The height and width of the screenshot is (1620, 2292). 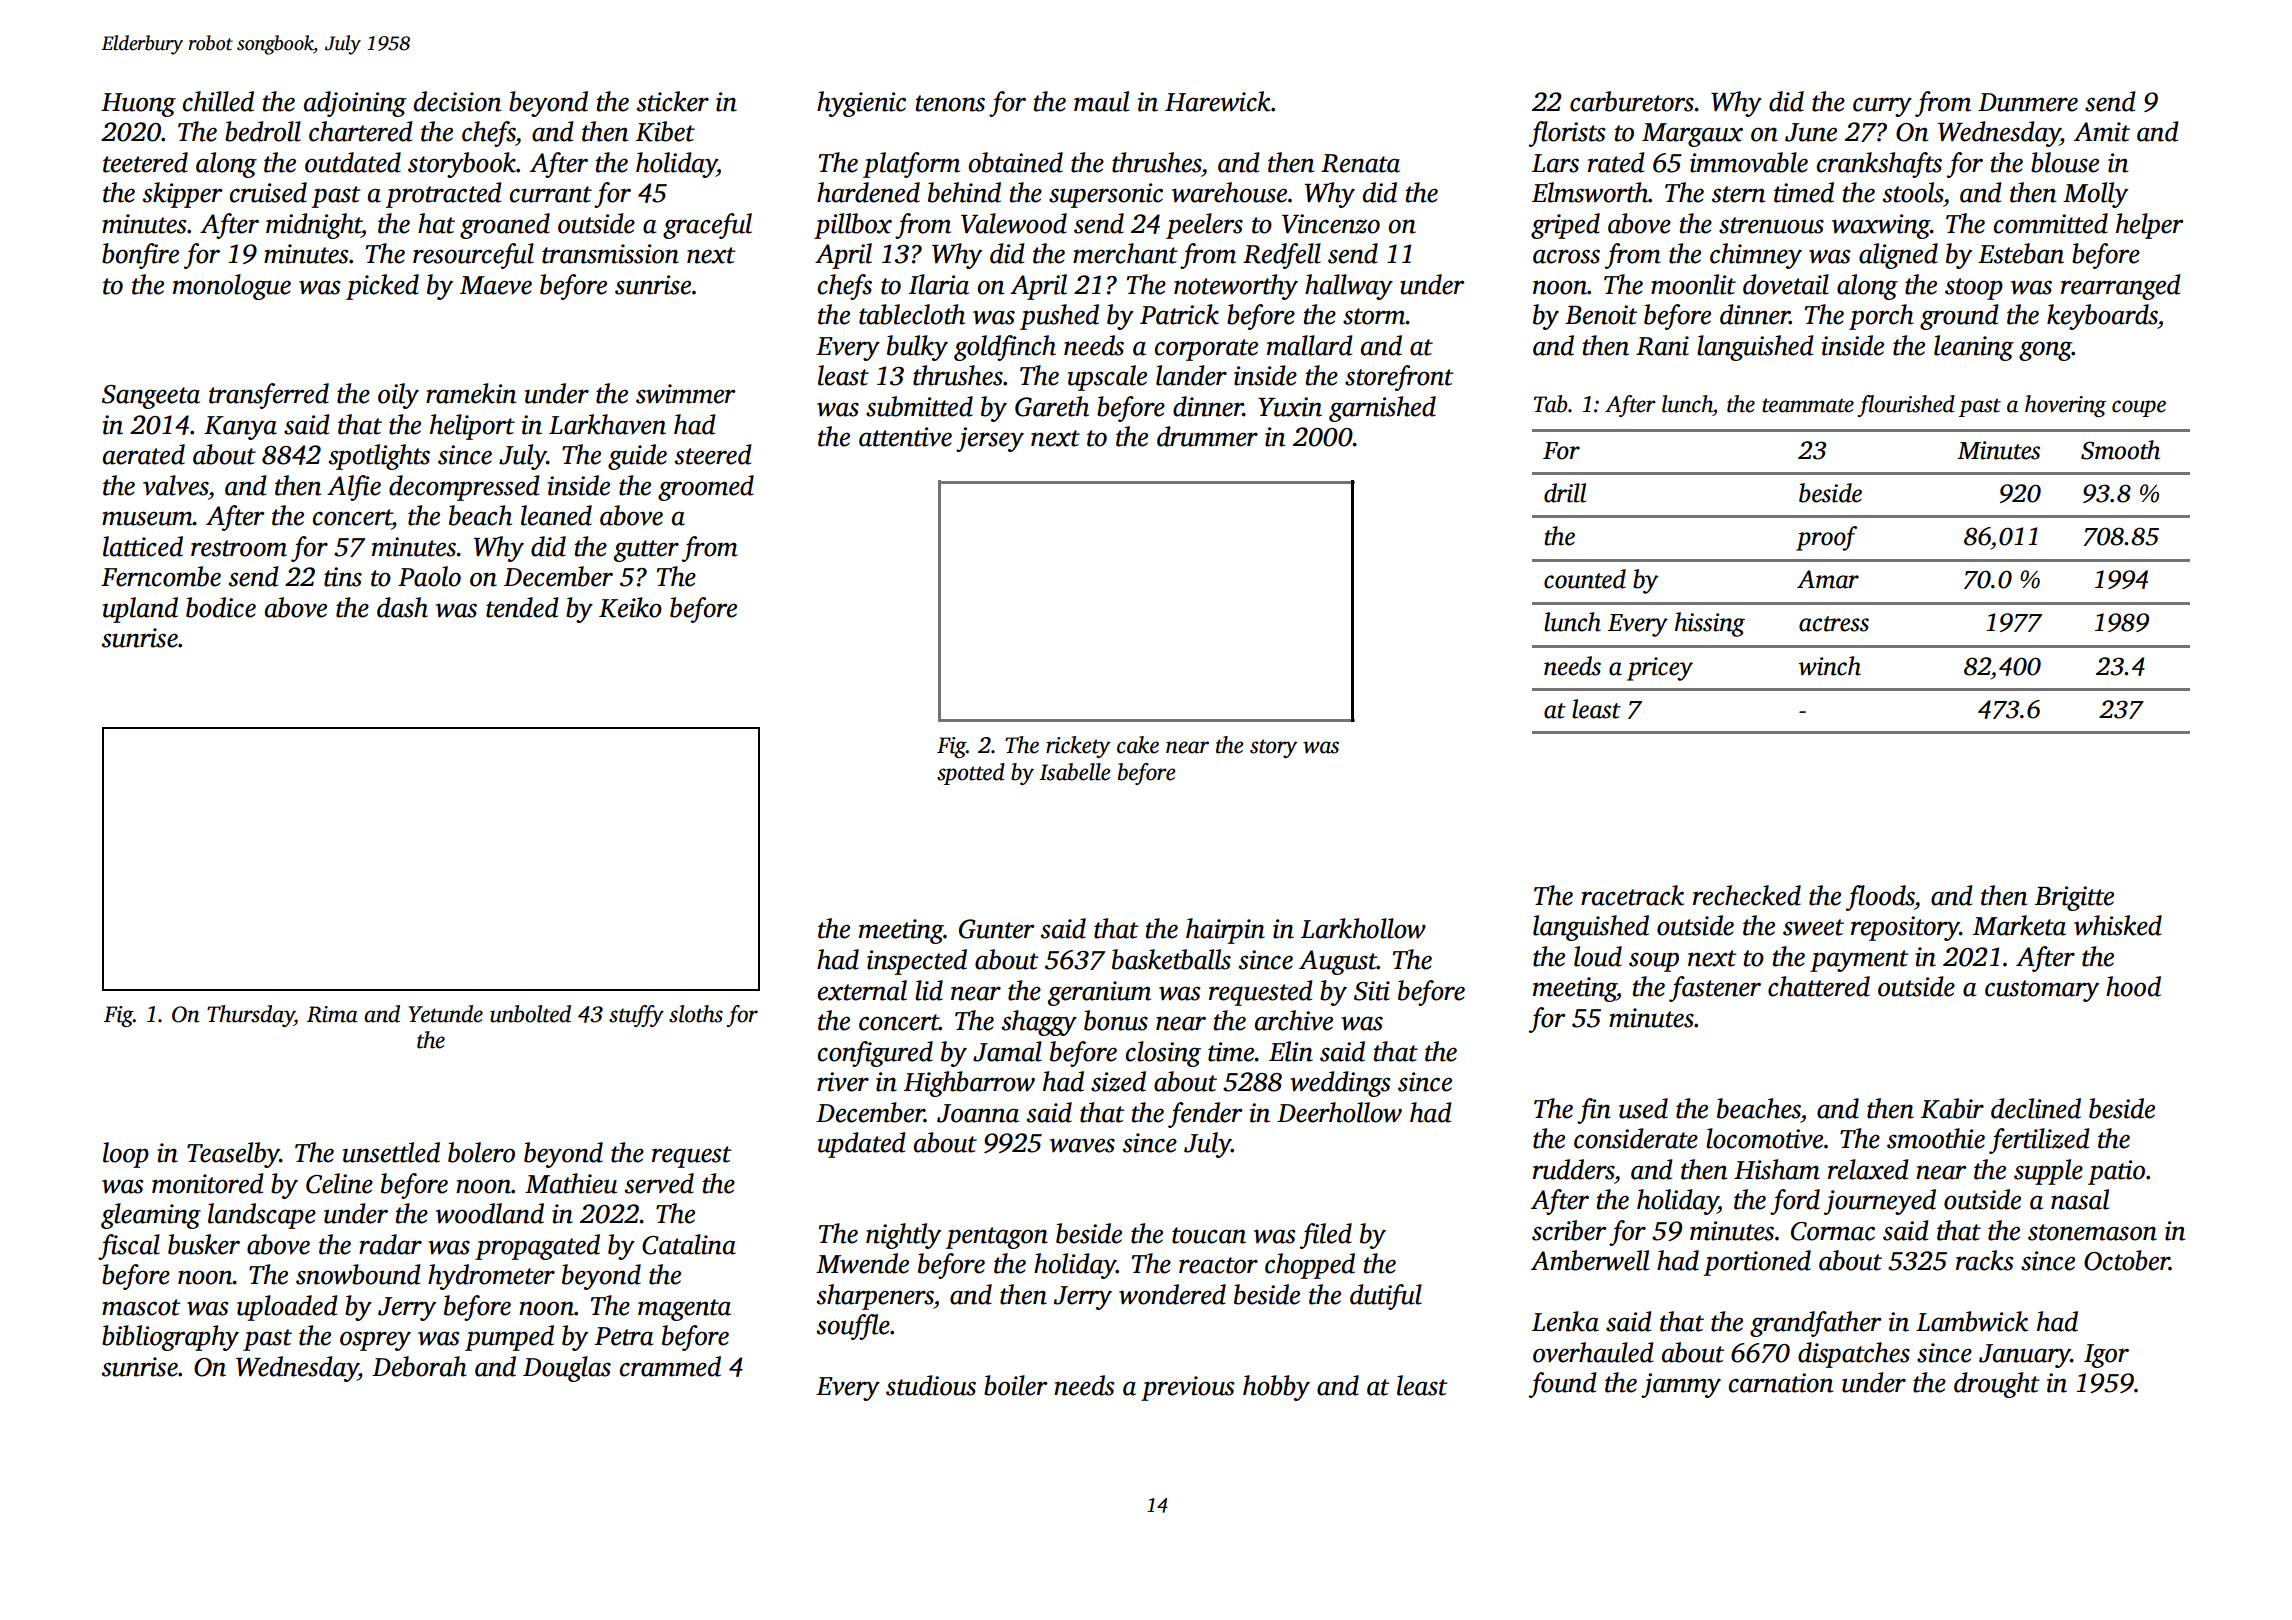 I want to click on Teaselby, so click(x=233, y=1155).
